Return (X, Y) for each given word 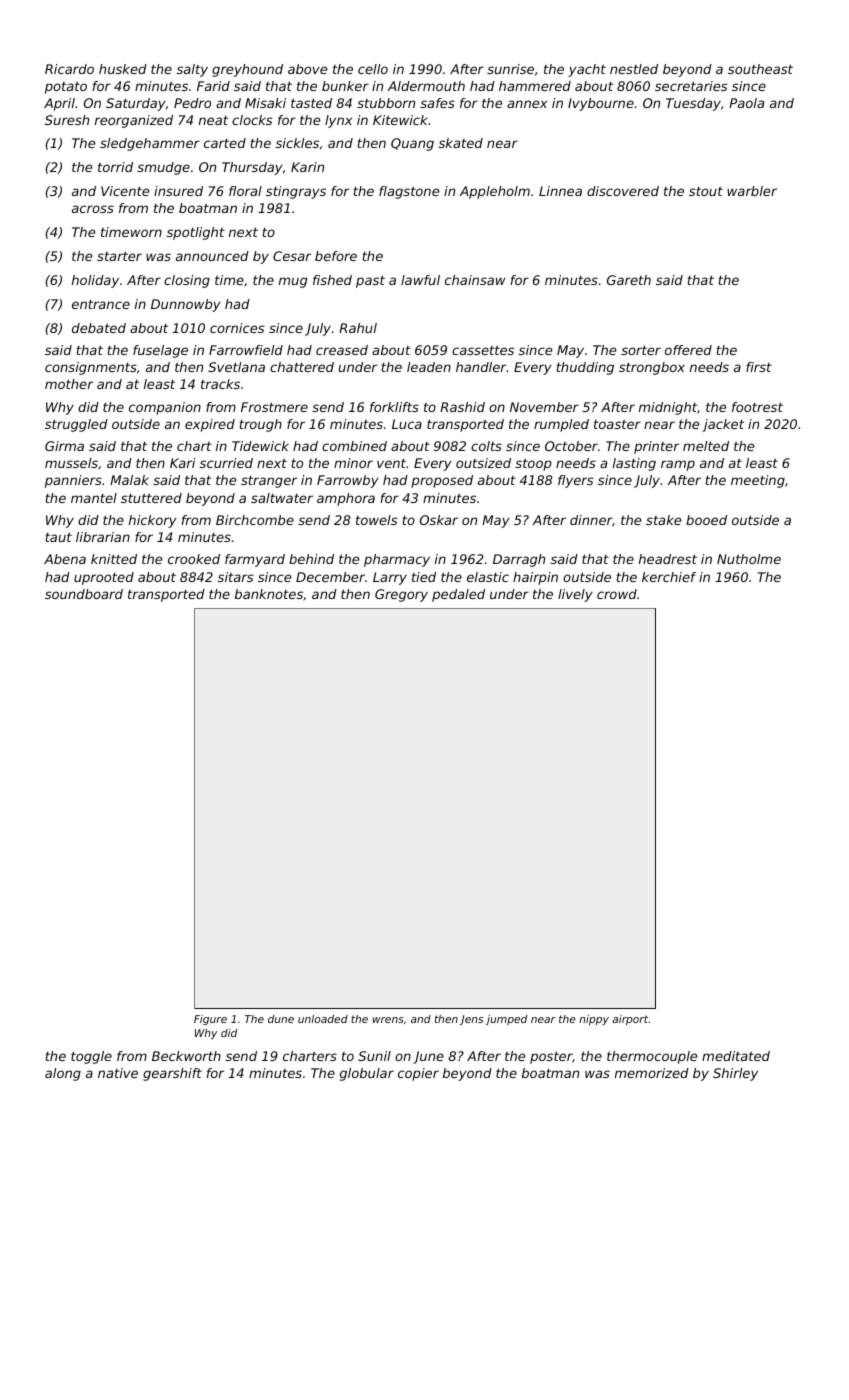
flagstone (409, 192)
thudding (585, 368)
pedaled (458, 595)
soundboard (84, 594)
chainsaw (475, 280)
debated (99, 328)
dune (281, 1019)
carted (225, 143)
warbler (752, 191)
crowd (617, 594)
